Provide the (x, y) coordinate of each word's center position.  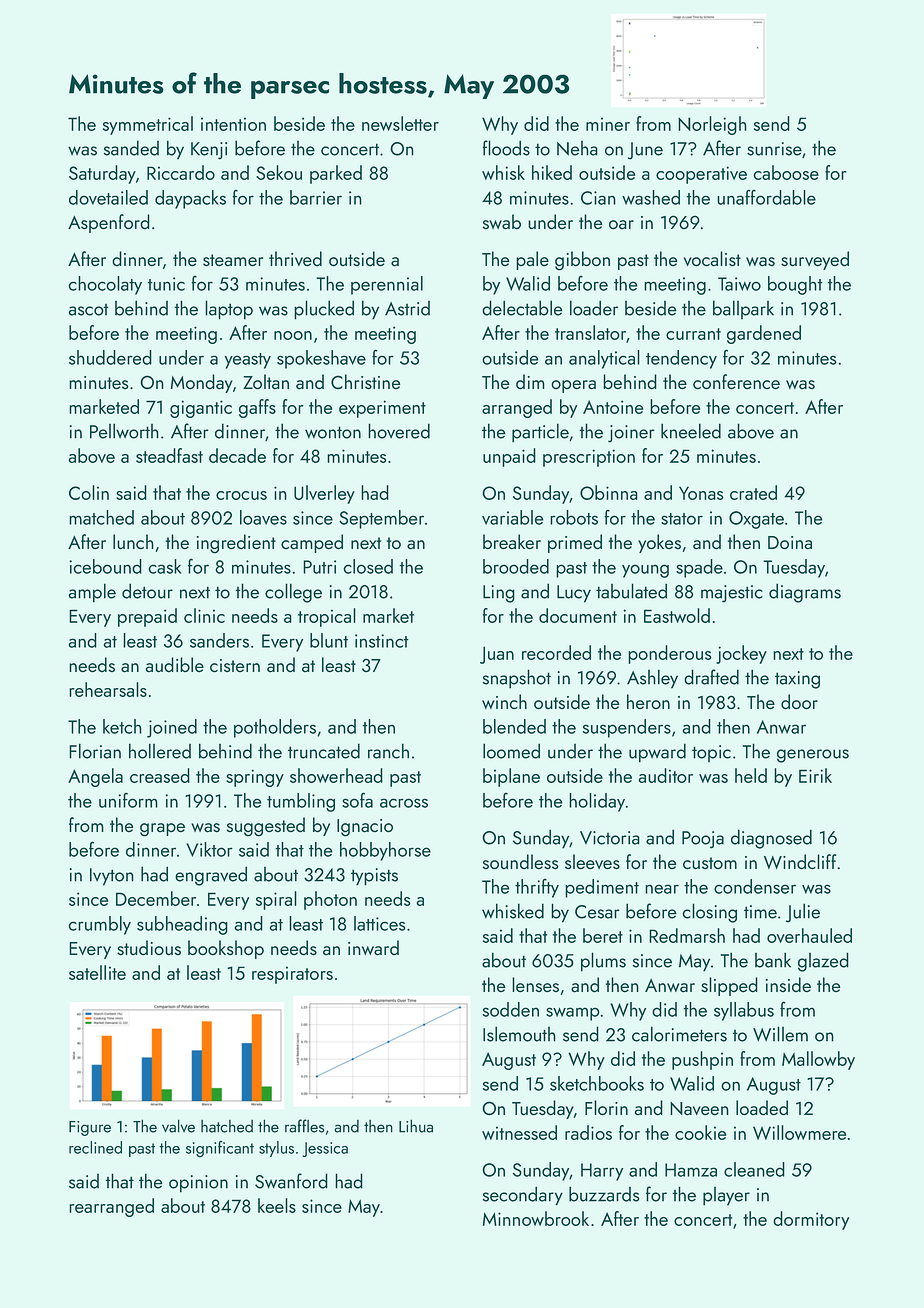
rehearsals (108, 689)
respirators (292, 975)
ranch (388, 751)
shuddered (110, 357)
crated (753, 492)
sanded (131, 148)
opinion (198, 1184)
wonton (333, 432)
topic (711, 753)
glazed (823, 962)
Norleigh (712, 125)
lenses (535, 984)
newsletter (400, 123)
